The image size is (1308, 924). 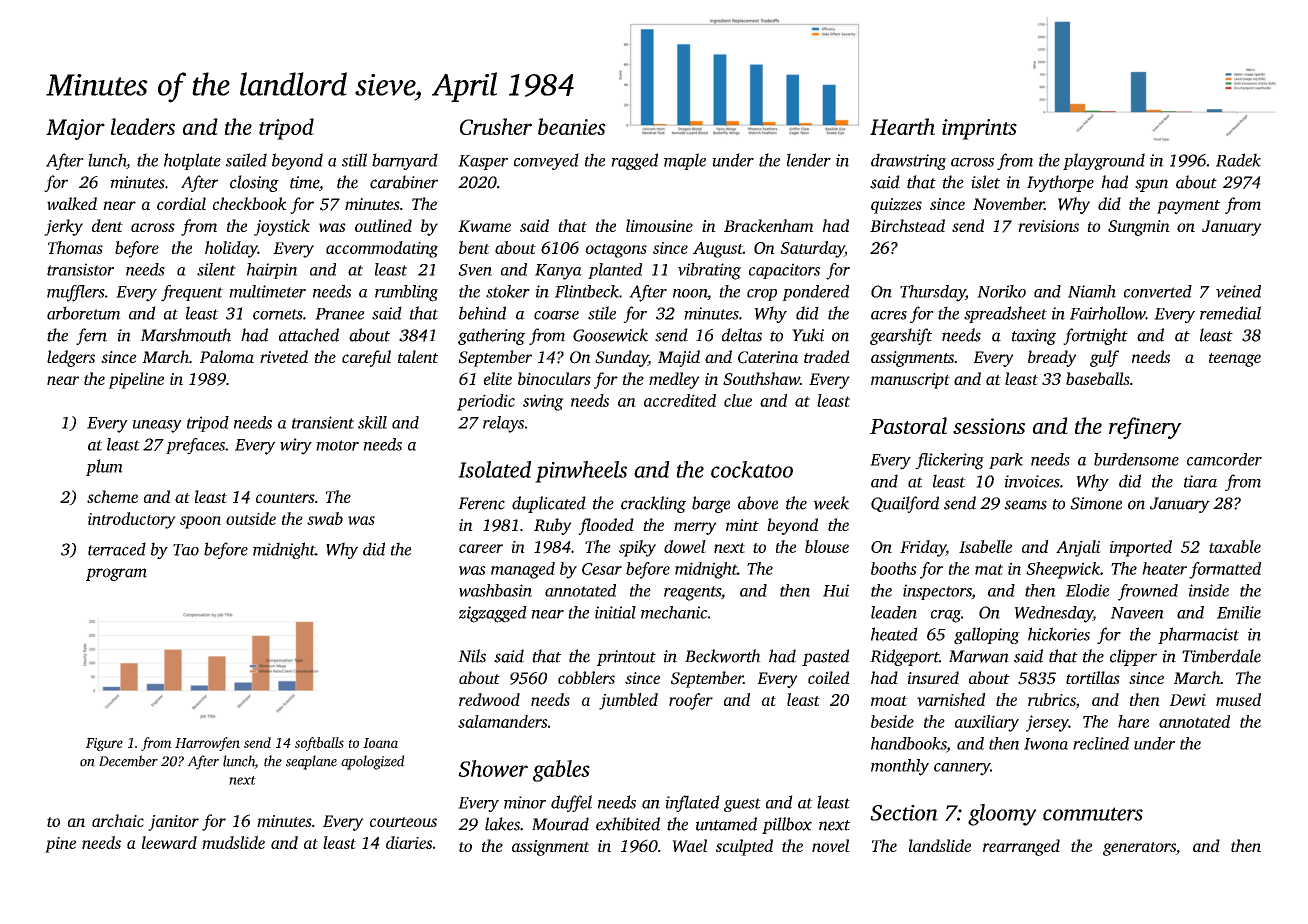 What do you see at coordinates (1139, 849) in the screenshot?
I see `generators` at bounding box center [1139, 849].
